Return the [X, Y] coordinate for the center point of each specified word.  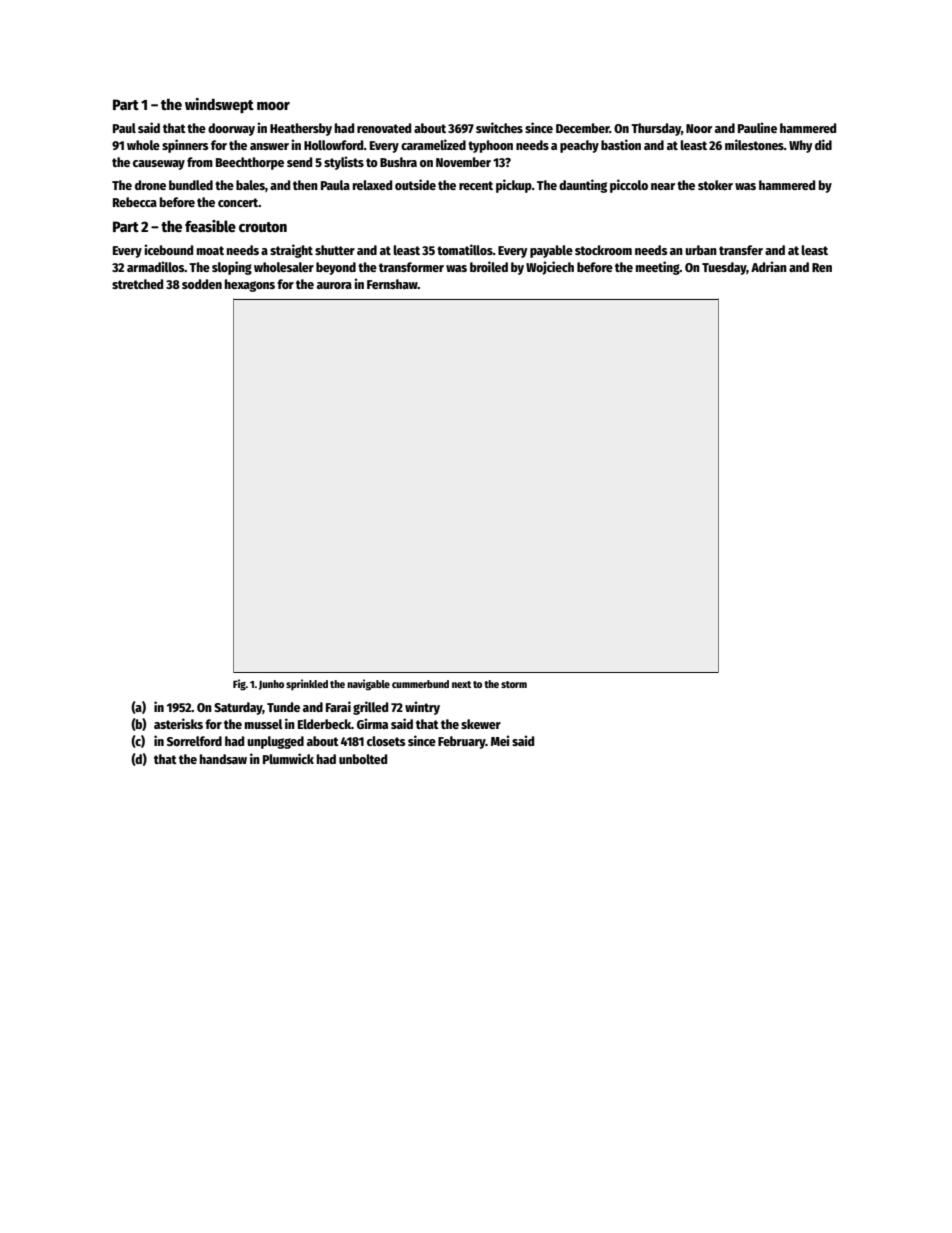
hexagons [250, 285]
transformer [411, 267]
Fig [239, 685]
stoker [715, 185]
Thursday [656, 129]
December [583, 128]
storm [514, 684]
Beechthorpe [250, 163]
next [461, 684]
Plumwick [288, 758]
